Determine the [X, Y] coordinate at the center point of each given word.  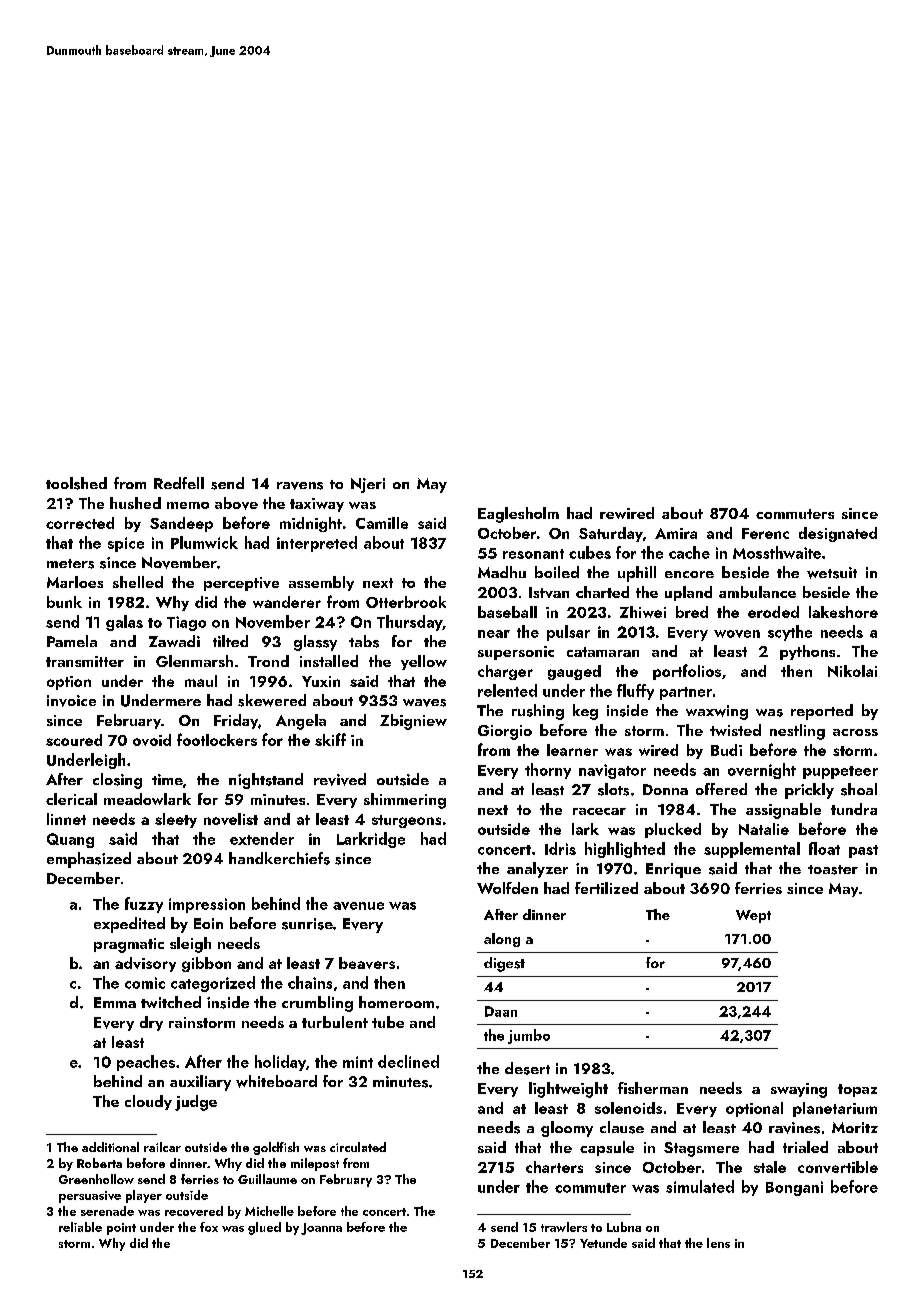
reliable [80, 1227]
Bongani [794, 1188]
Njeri [368, 485]
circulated [358, 1147]
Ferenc [765, 533]
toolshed [76, 483]
